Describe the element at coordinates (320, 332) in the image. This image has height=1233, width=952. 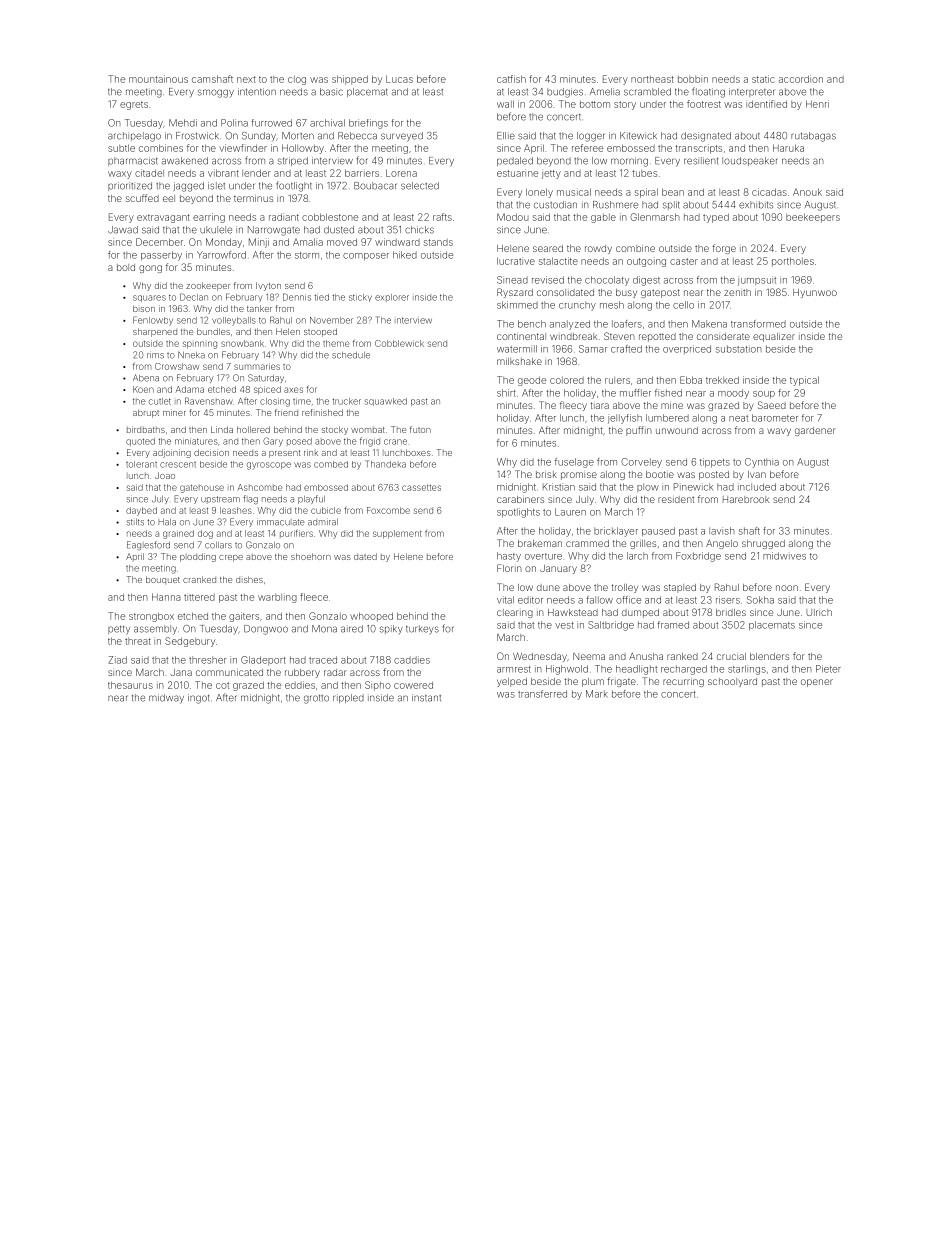
I see `stooped` at that location.
